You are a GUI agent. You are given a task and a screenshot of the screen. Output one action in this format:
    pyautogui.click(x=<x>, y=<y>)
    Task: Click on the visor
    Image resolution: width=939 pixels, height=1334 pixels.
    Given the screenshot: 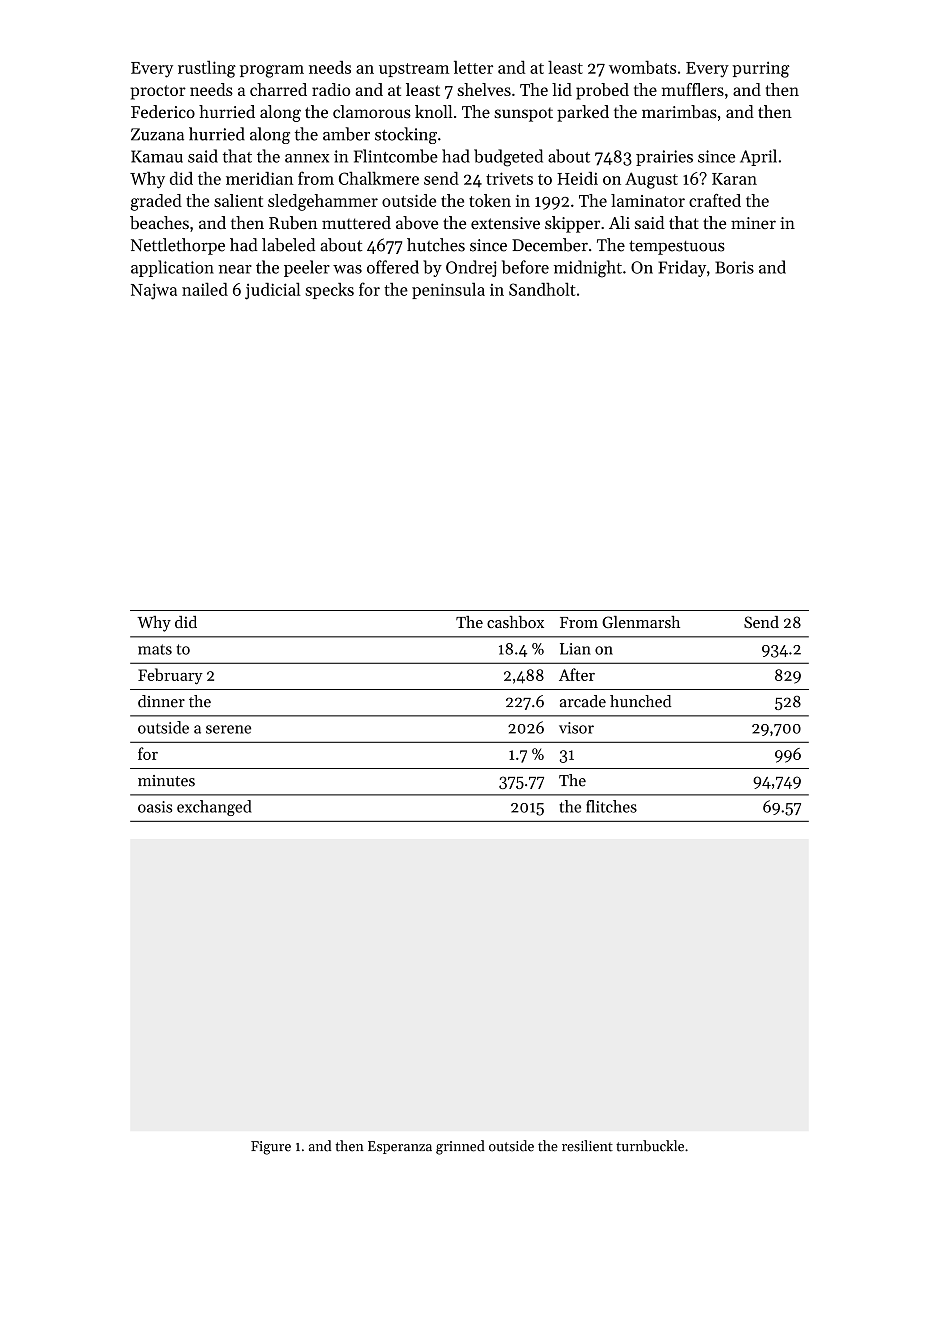 What is the action you would take?
    pyautogui.click(x=576, y=728)
